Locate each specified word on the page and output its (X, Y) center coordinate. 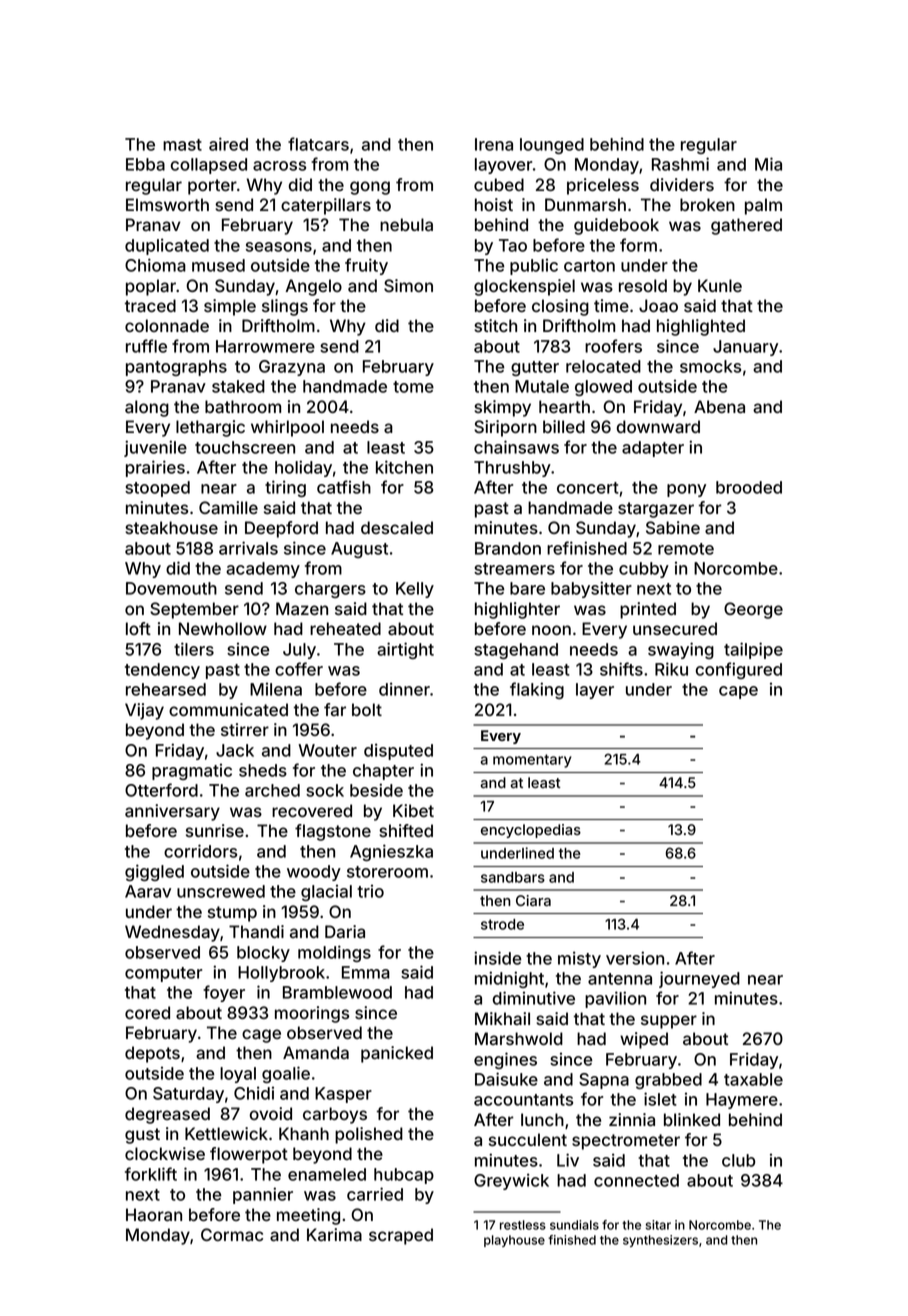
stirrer (245, 729)
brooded (749, 487)
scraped (401, 1236)
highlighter (517, 610)
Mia (768, 164)
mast (182, 145)
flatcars (318, 144)
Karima (334, 1234)
